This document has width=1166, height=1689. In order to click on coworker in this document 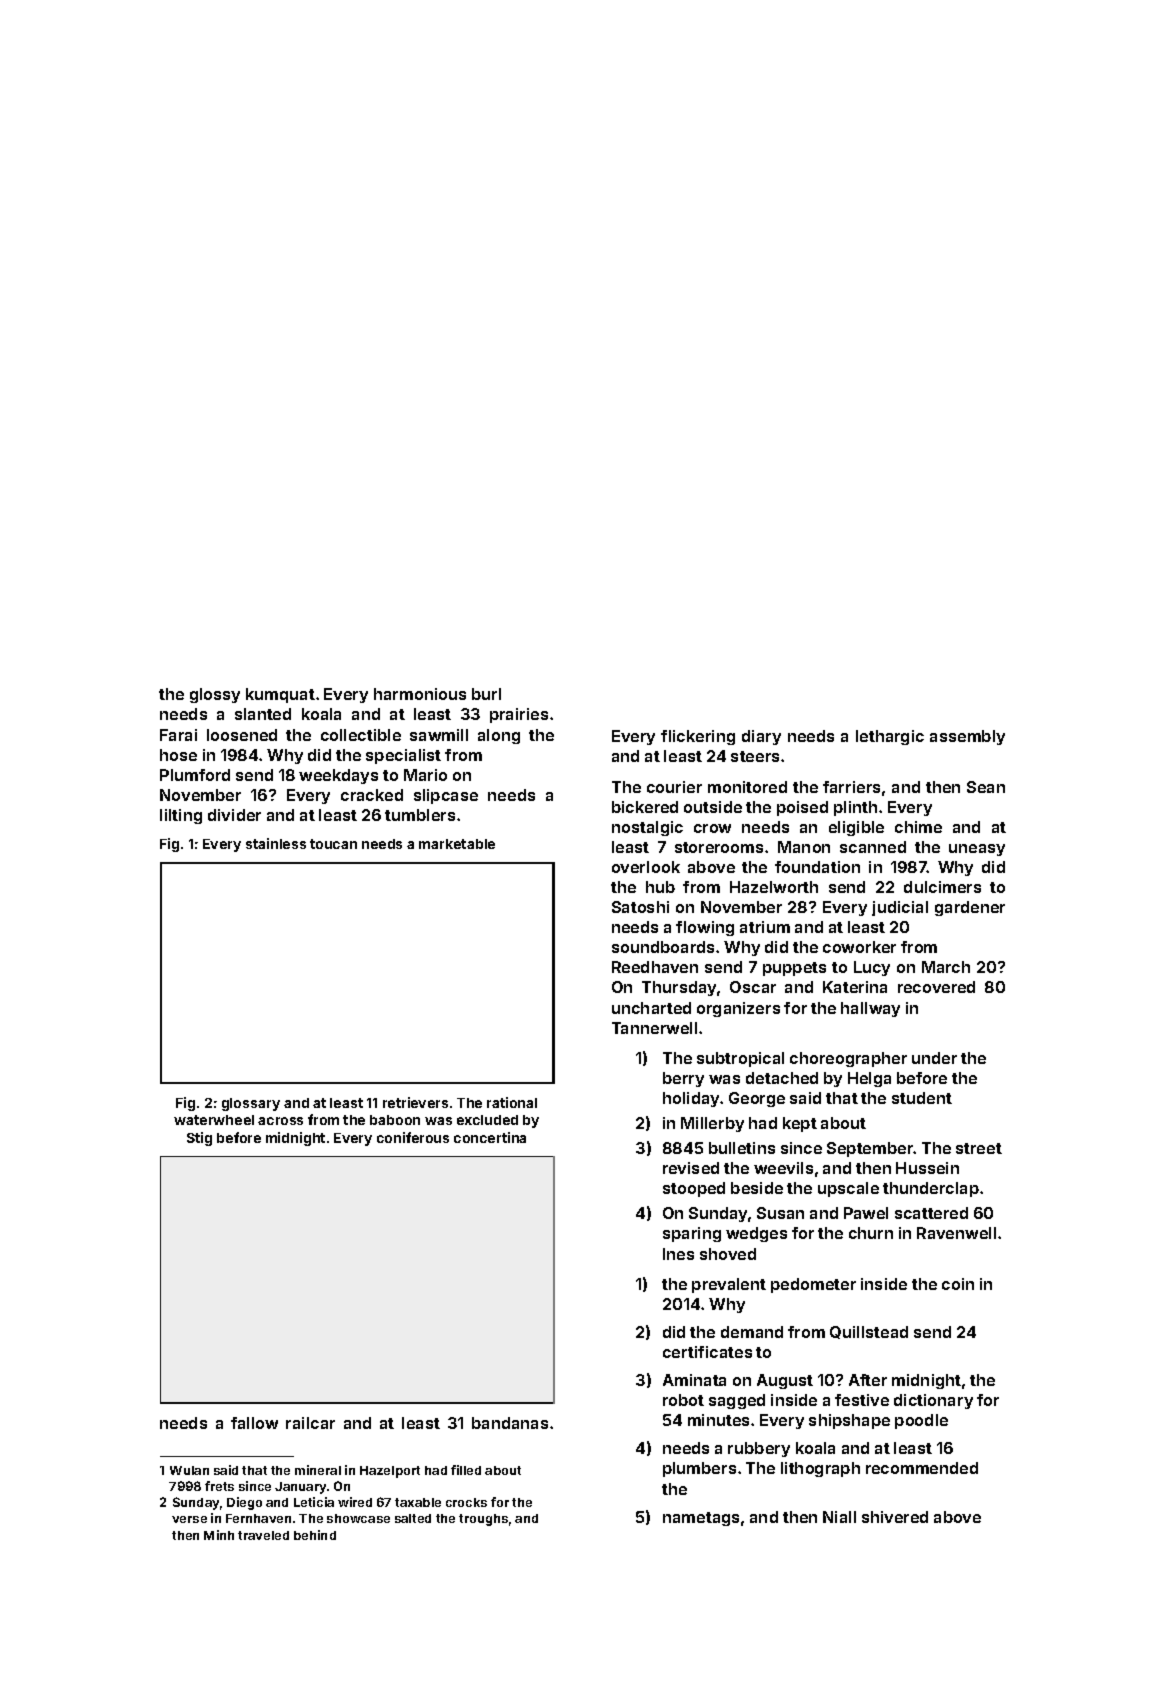, I will do `click(859, 947)`.
